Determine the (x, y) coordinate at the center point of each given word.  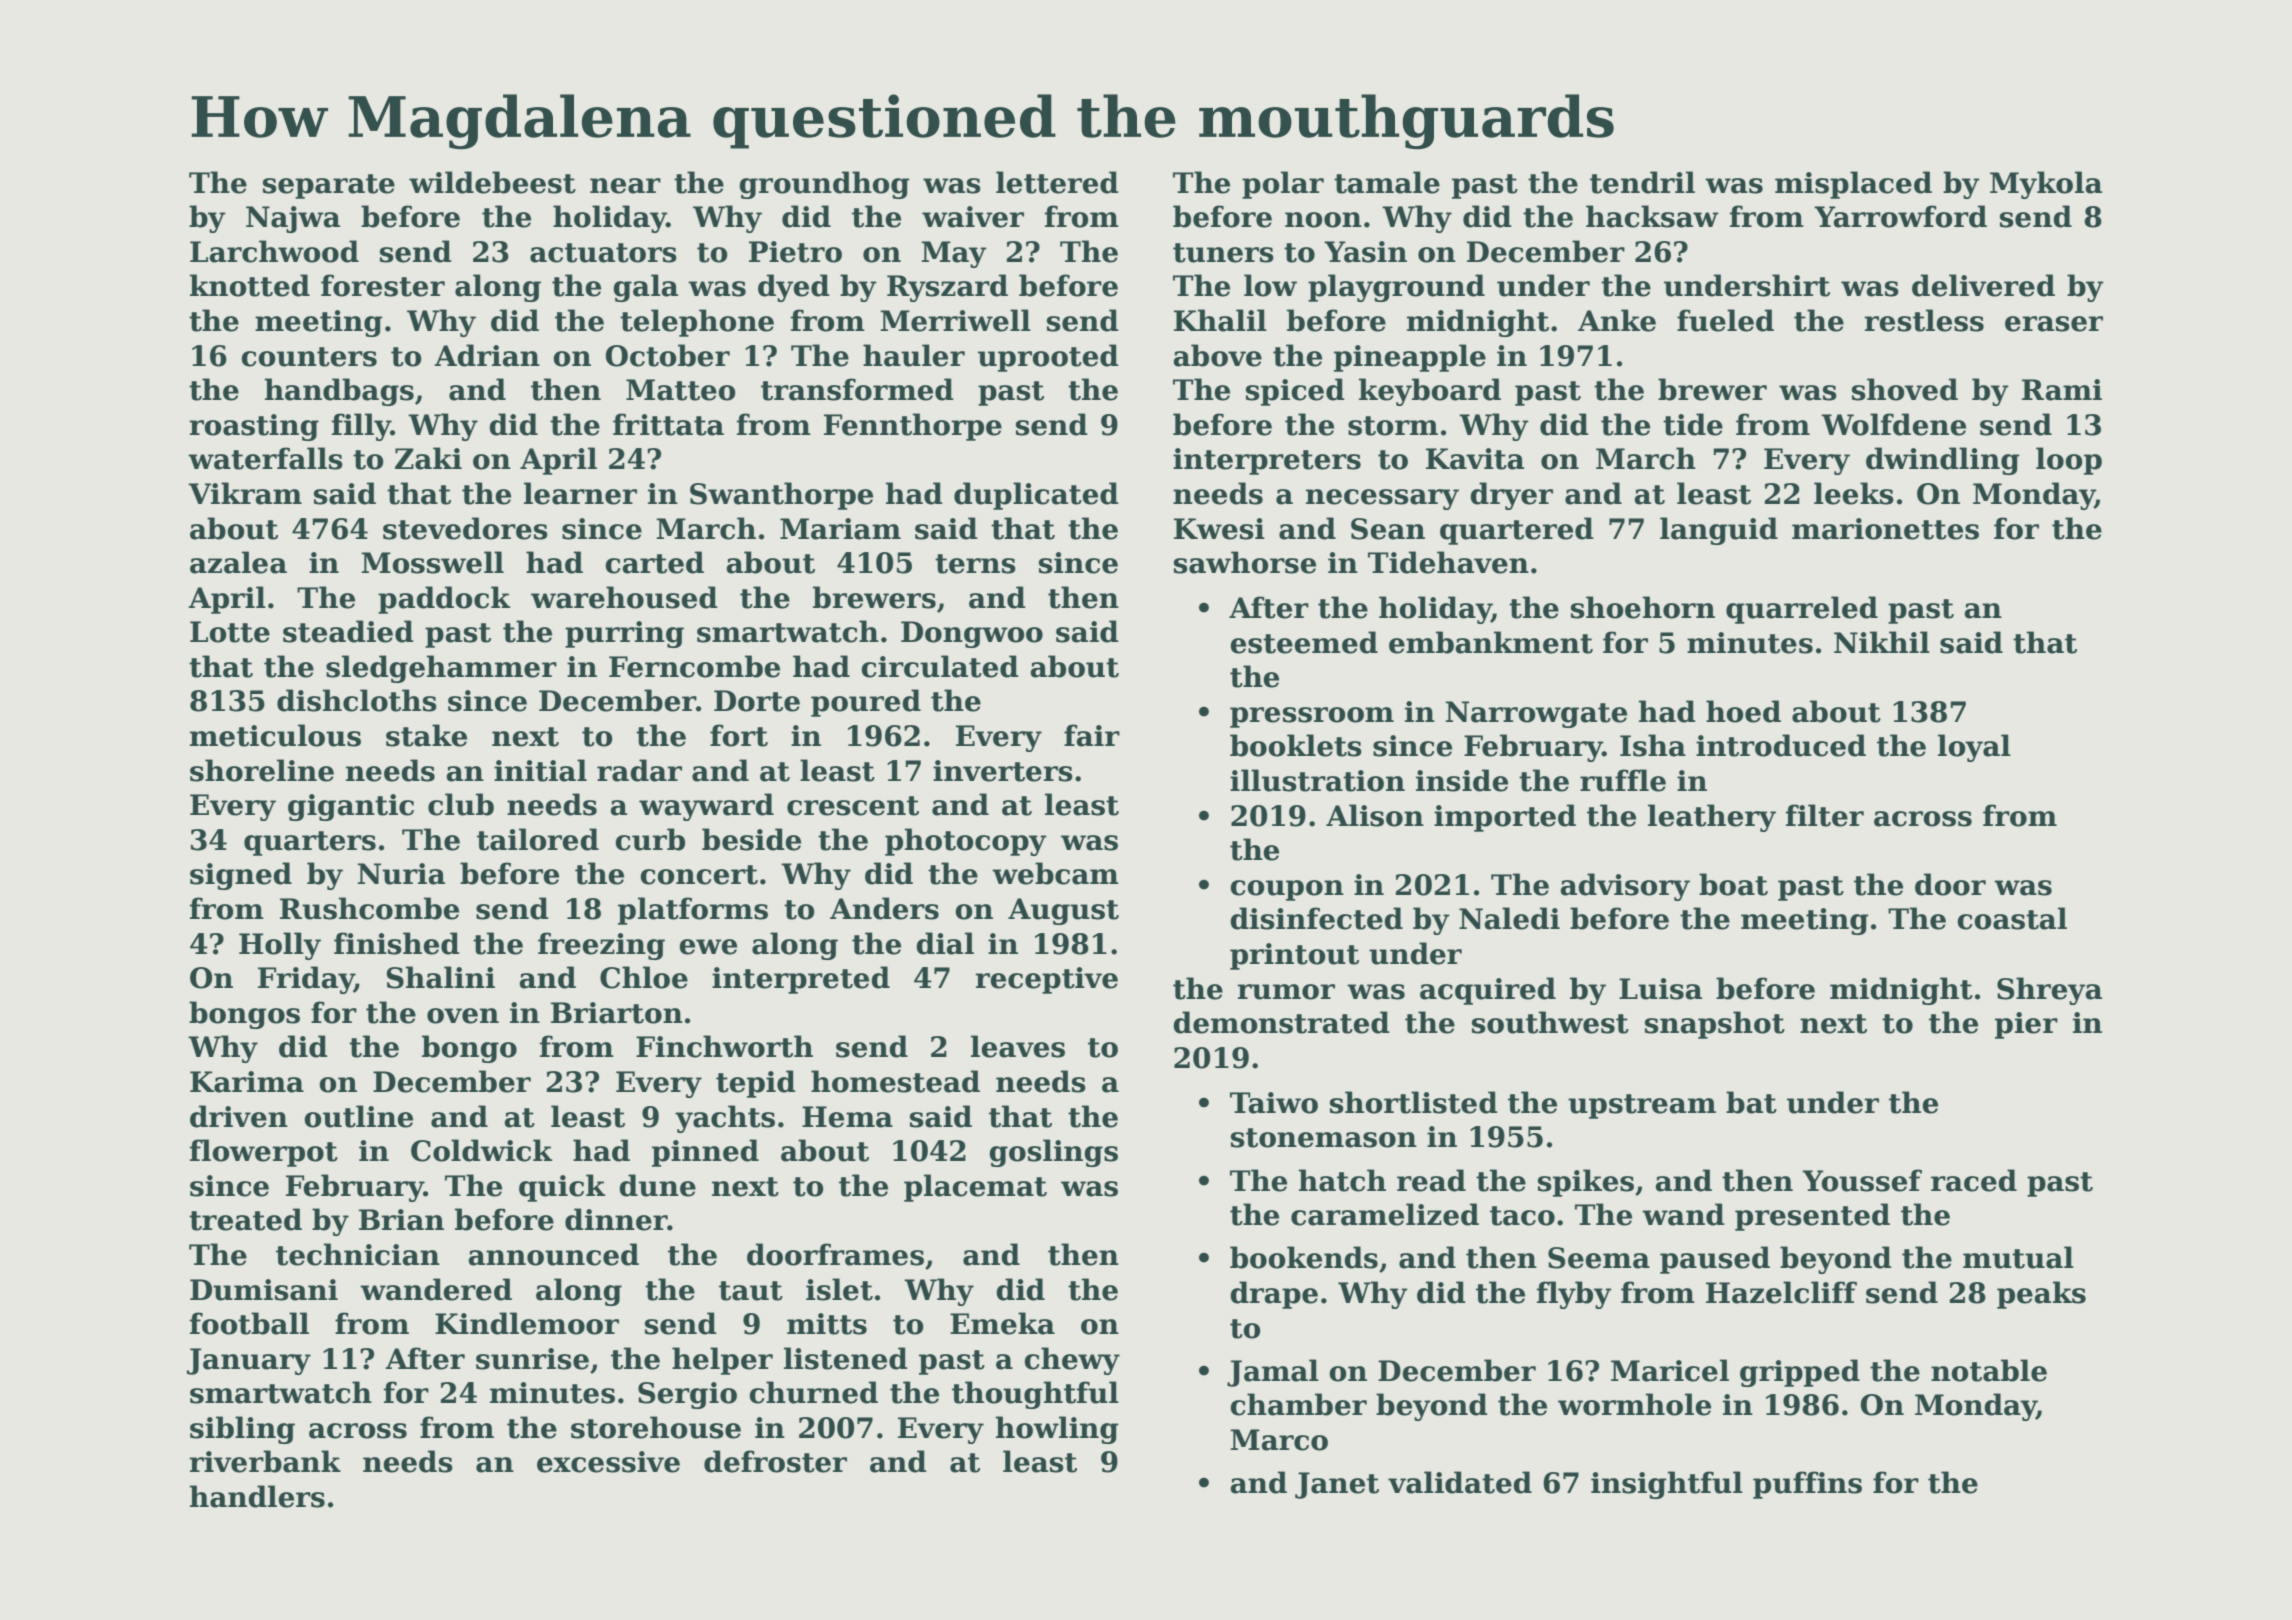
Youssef (1862, 1180)
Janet (1337, 1485)
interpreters (1267, 461)
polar (1283, 185)
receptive (1046, 980)
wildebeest (492, 182)
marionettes (1885, 529)
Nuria (401, 874)
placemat (975, 1188)
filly (361, 427)
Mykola (2046, 185)
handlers (257, 1496)
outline (358, 1116)
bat (1751, 1102)
